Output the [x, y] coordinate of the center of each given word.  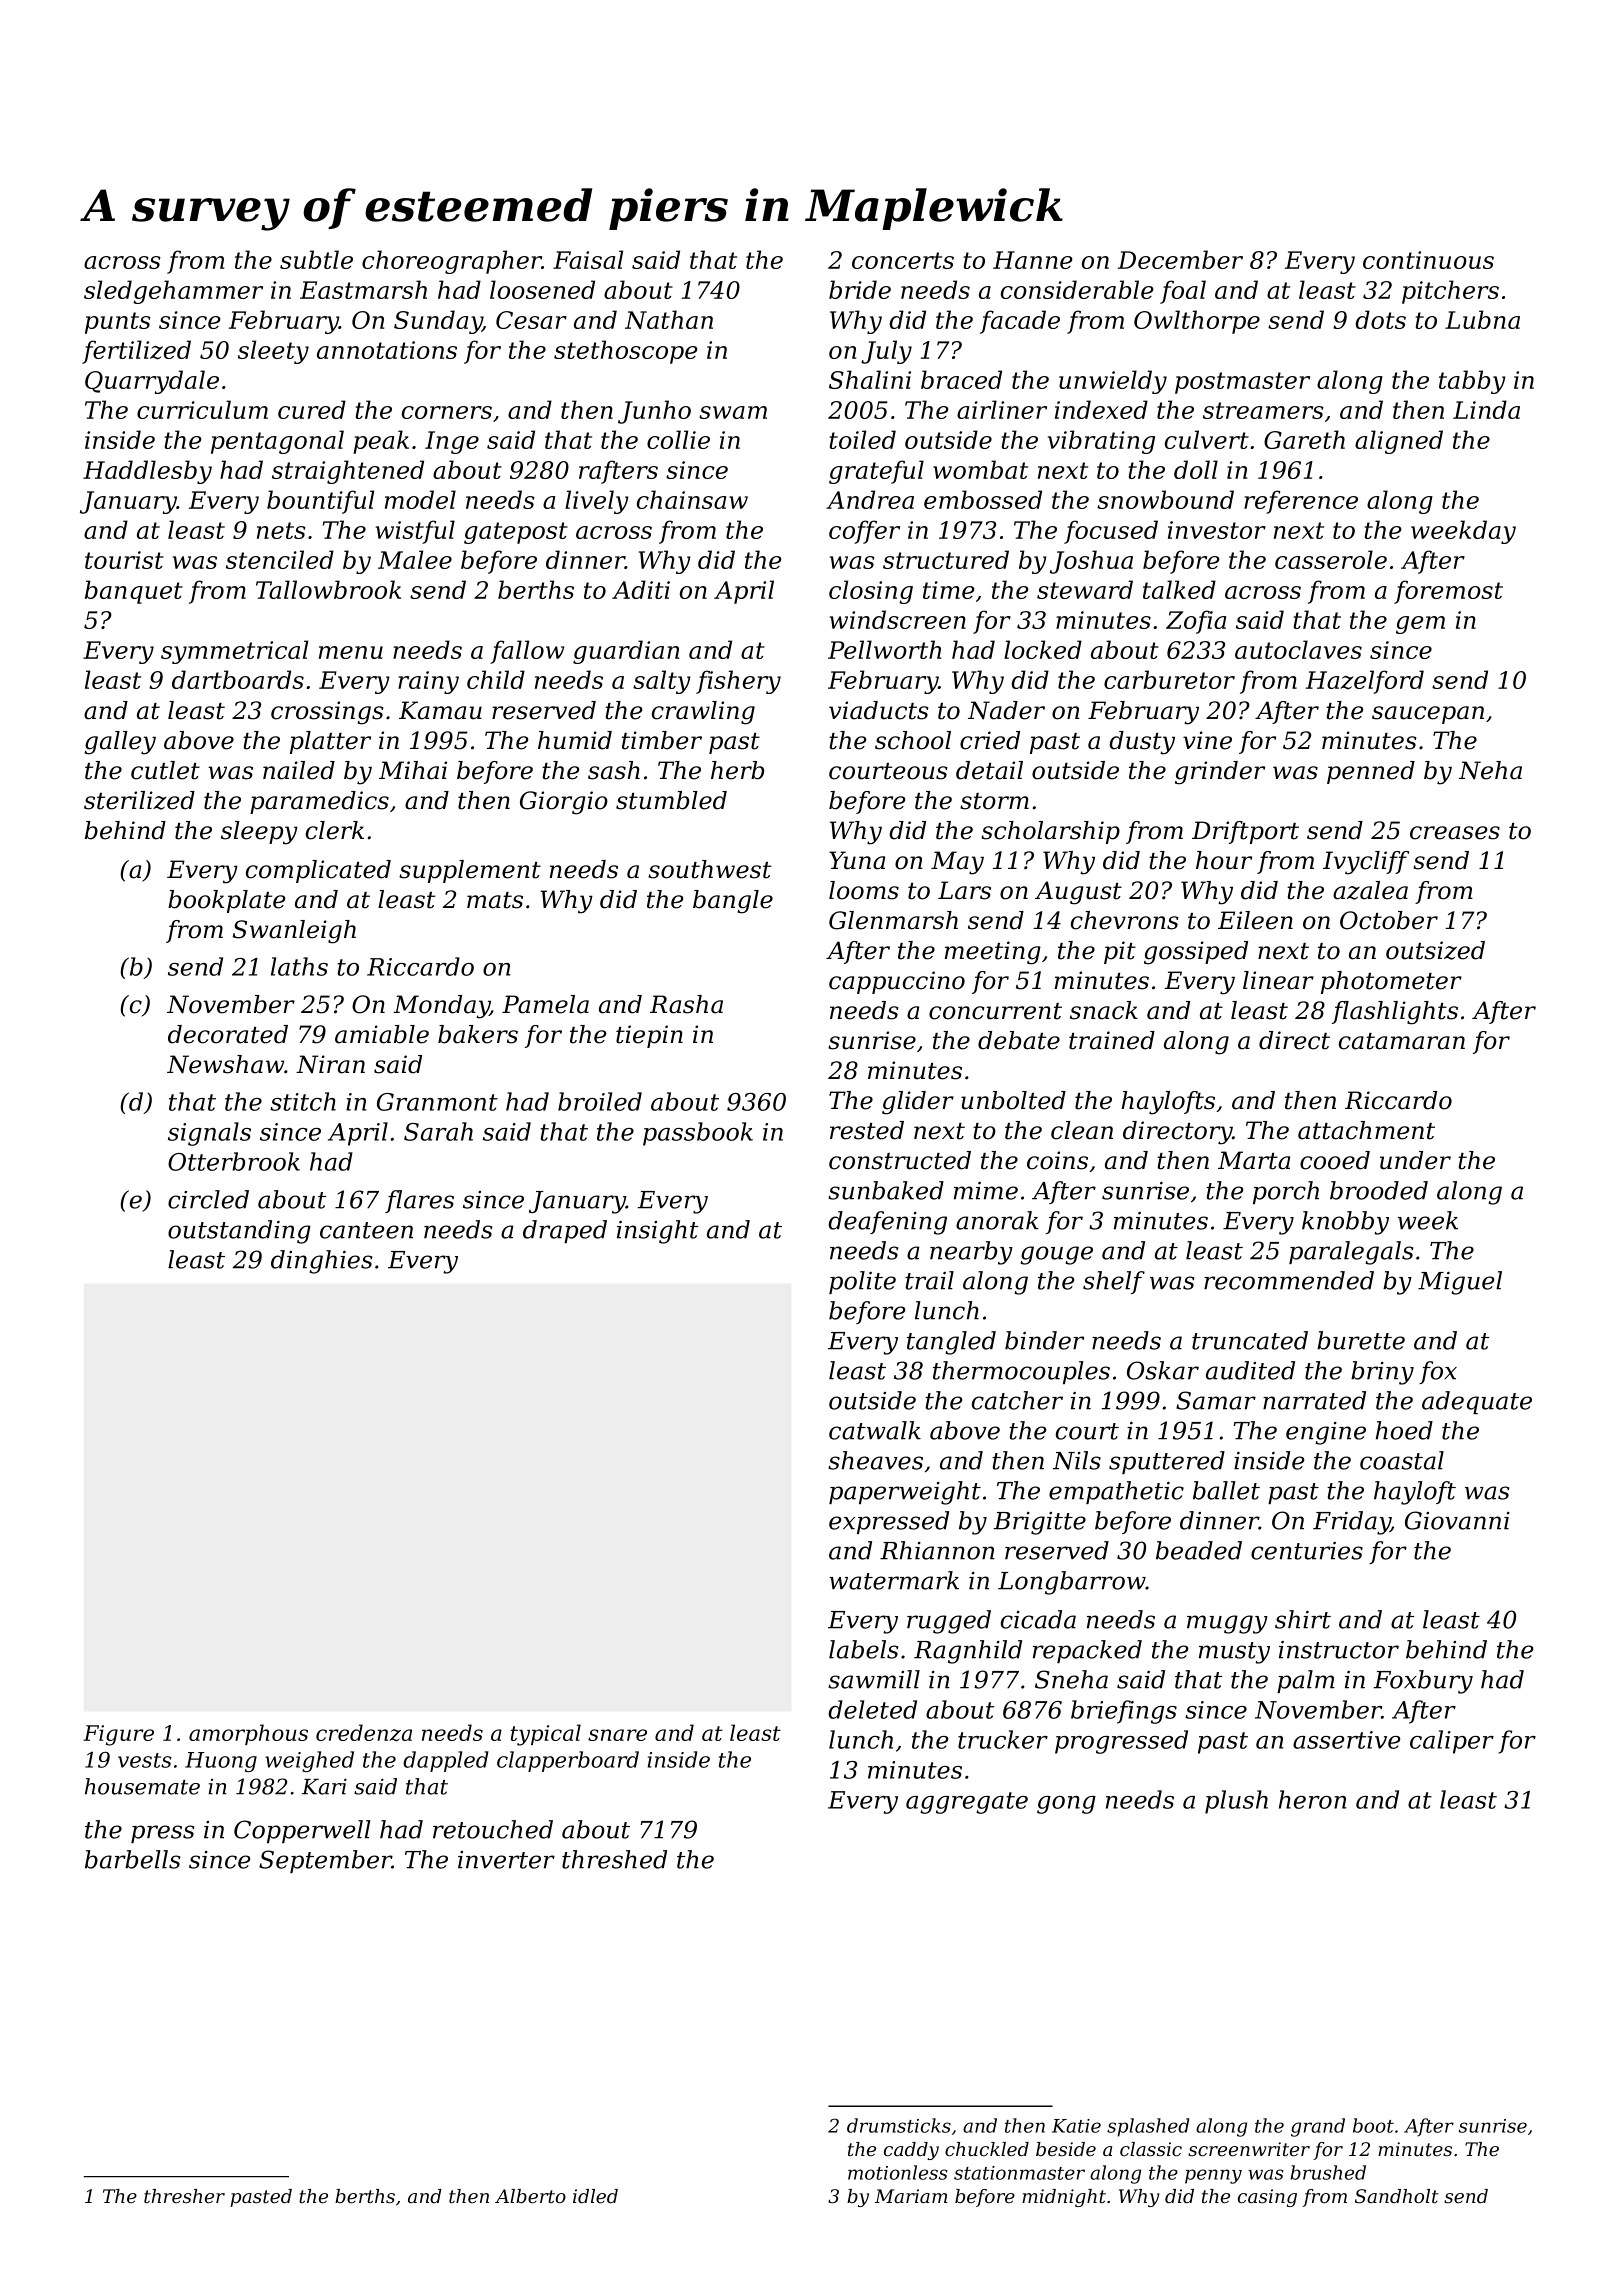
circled [208, 1199]
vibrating [1101, 442]
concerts [903, 260]
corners [447, 412]
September [325, 1861]
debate [1019, 1040]
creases [1455, 833]
